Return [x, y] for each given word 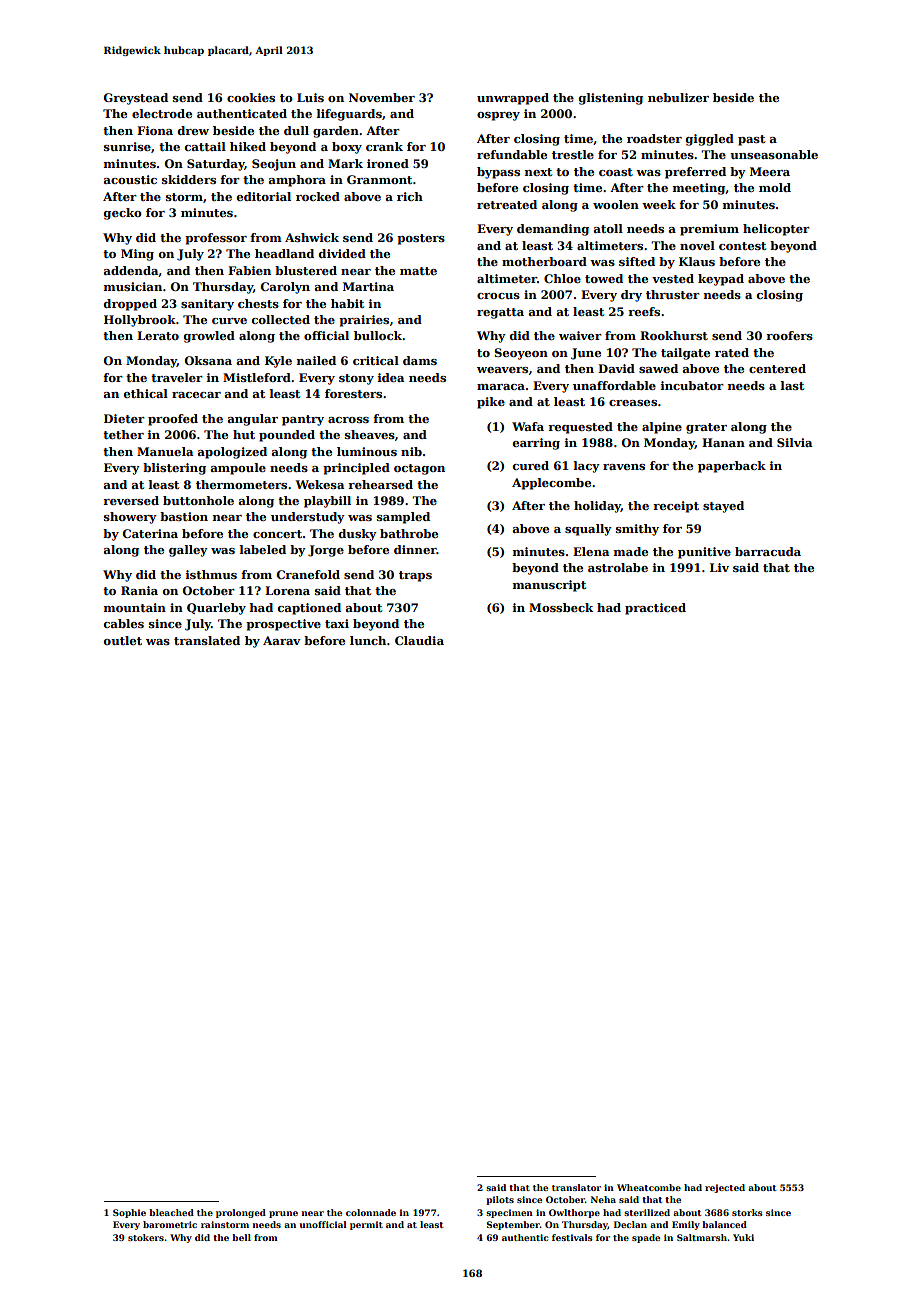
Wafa [528, 426]
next [538, 172]
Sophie [129, 1213]
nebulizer [678, 97]
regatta [500, 313]
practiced [655, 609]
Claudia [419, 640]
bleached [171, 1212]
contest [742, 246]
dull [296, 130]
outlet [123, 640]
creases [633, 403]
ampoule [238, 469]
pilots [500, 1200]
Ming [137, 255]
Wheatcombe [649, 1187]
